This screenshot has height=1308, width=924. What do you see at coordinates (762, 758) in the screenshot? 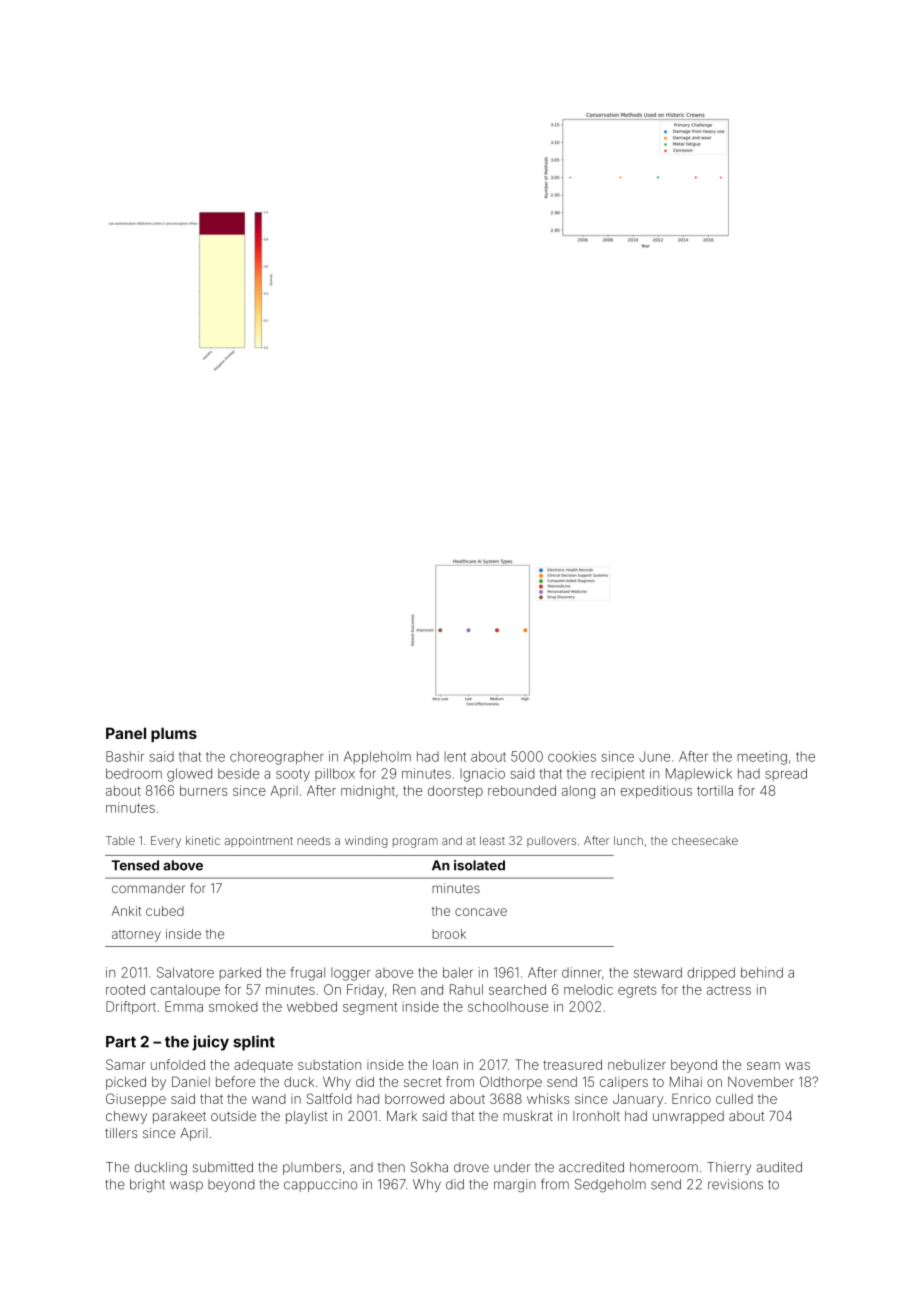
I see `meeting` at bounding box center [762, 758].
